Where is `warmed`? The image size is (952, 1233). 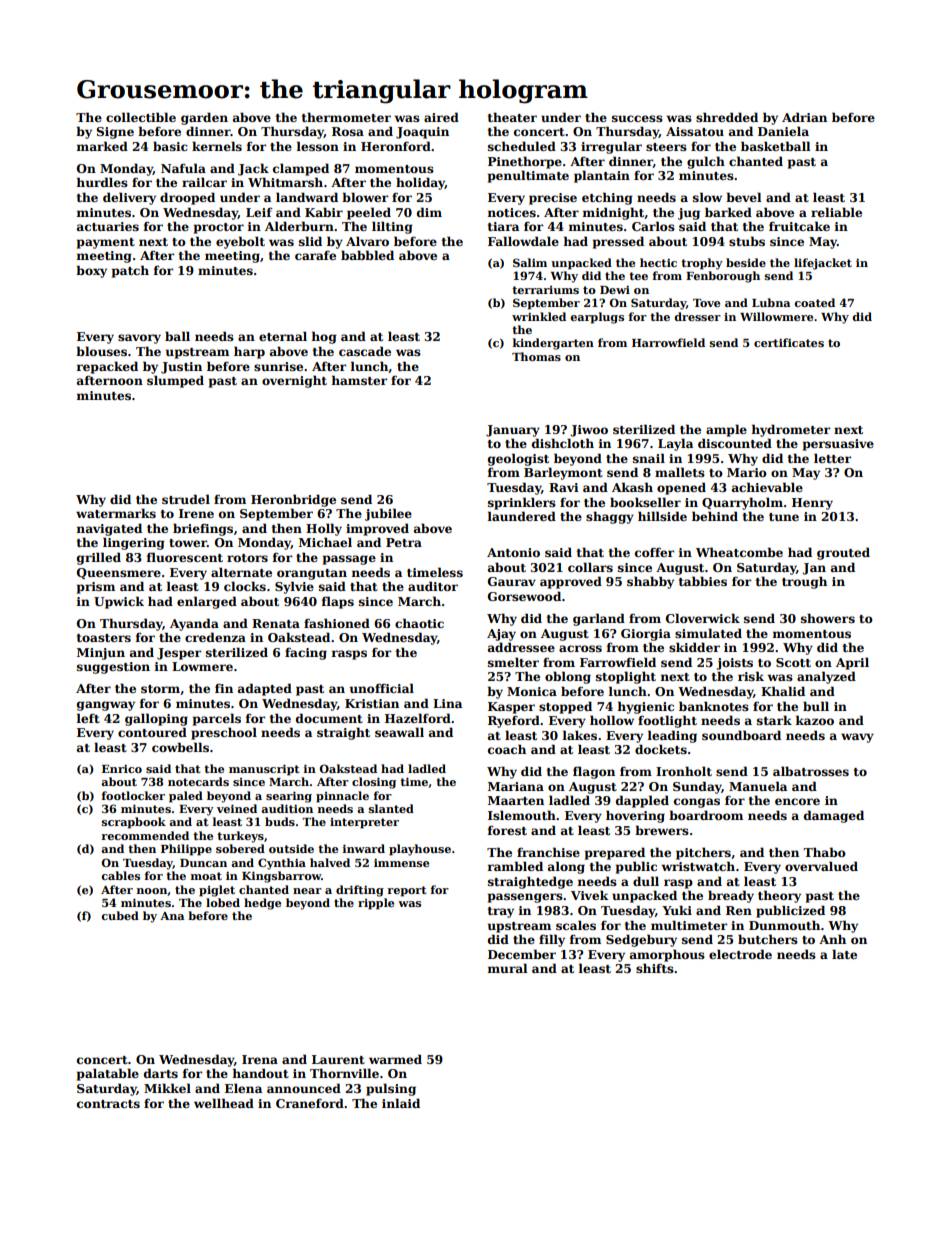
warmed is located at coordinates (395, 1059).
